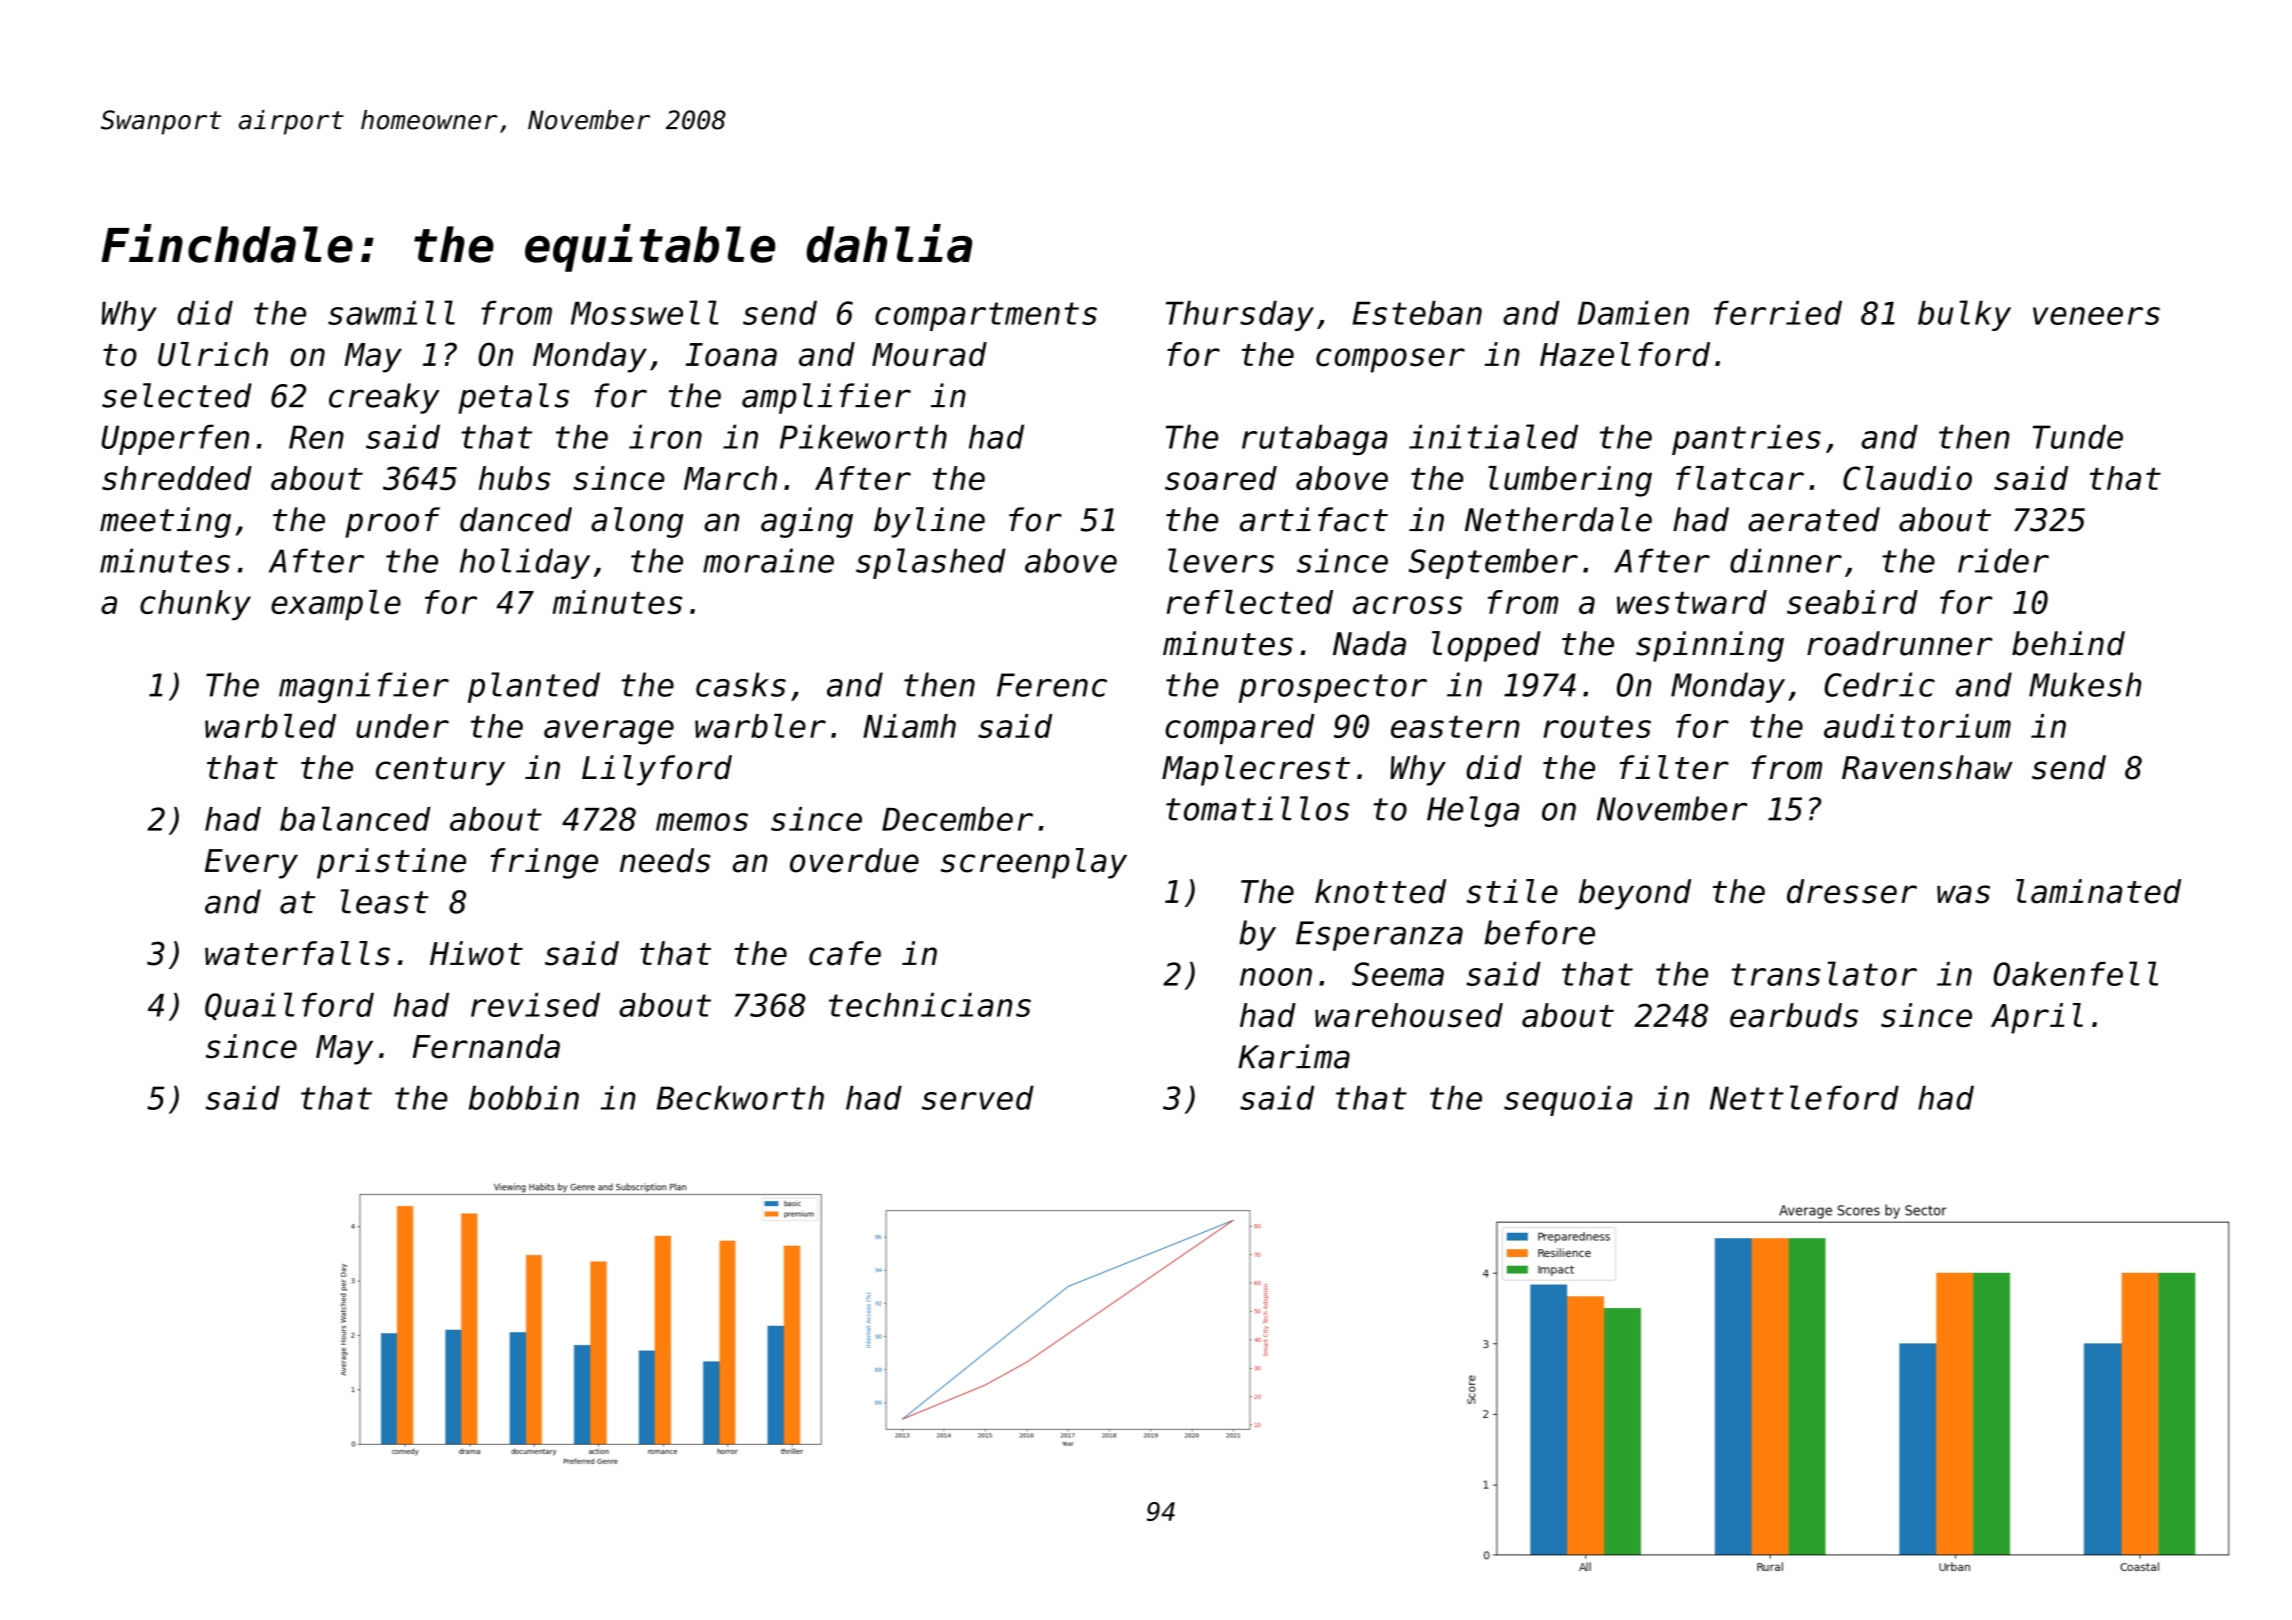 The image size is (2292, 1620). I want to click on sawmill, so click(391, 312).
